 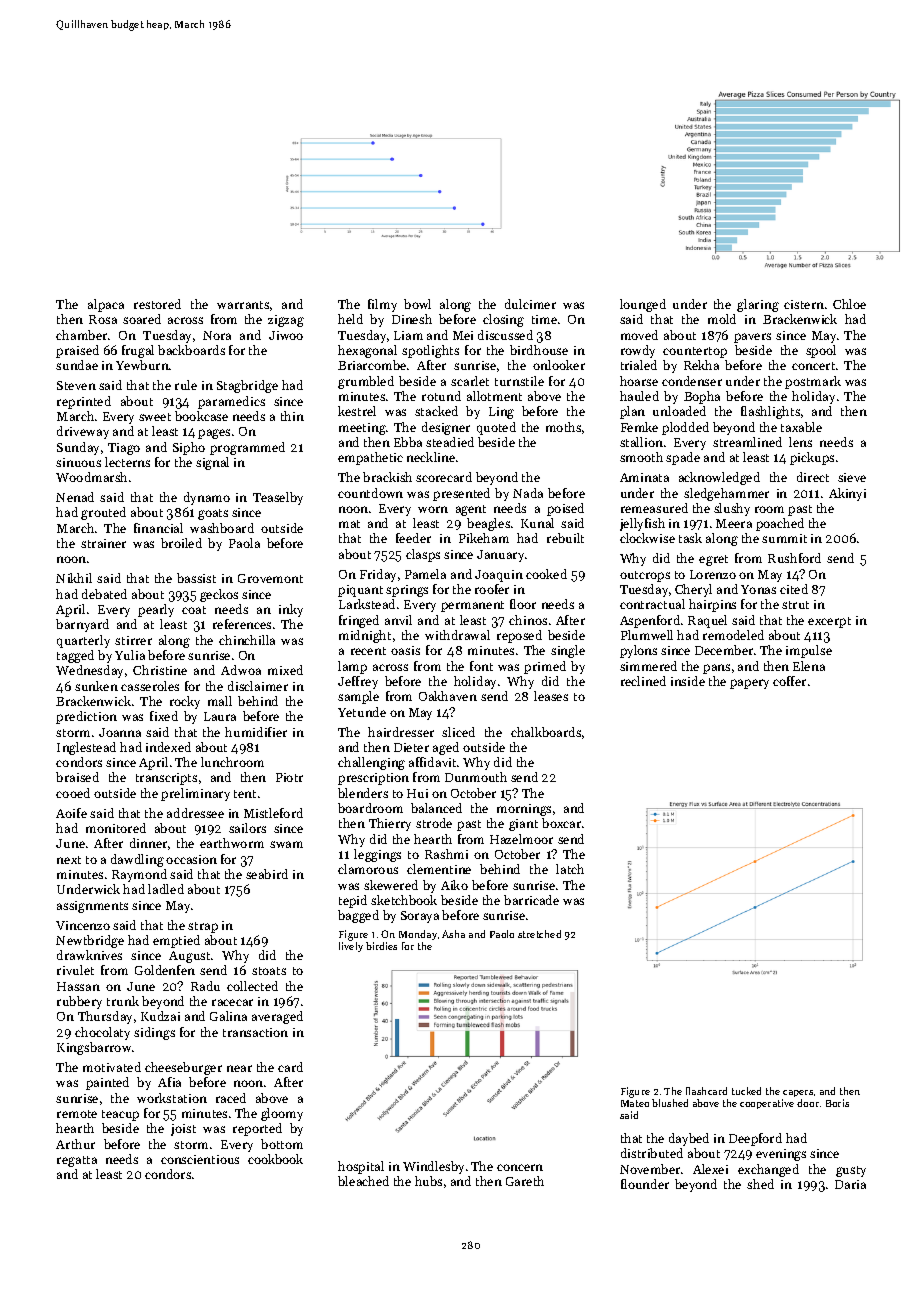 I want to click on emptied, so click(x=176, y=941).
